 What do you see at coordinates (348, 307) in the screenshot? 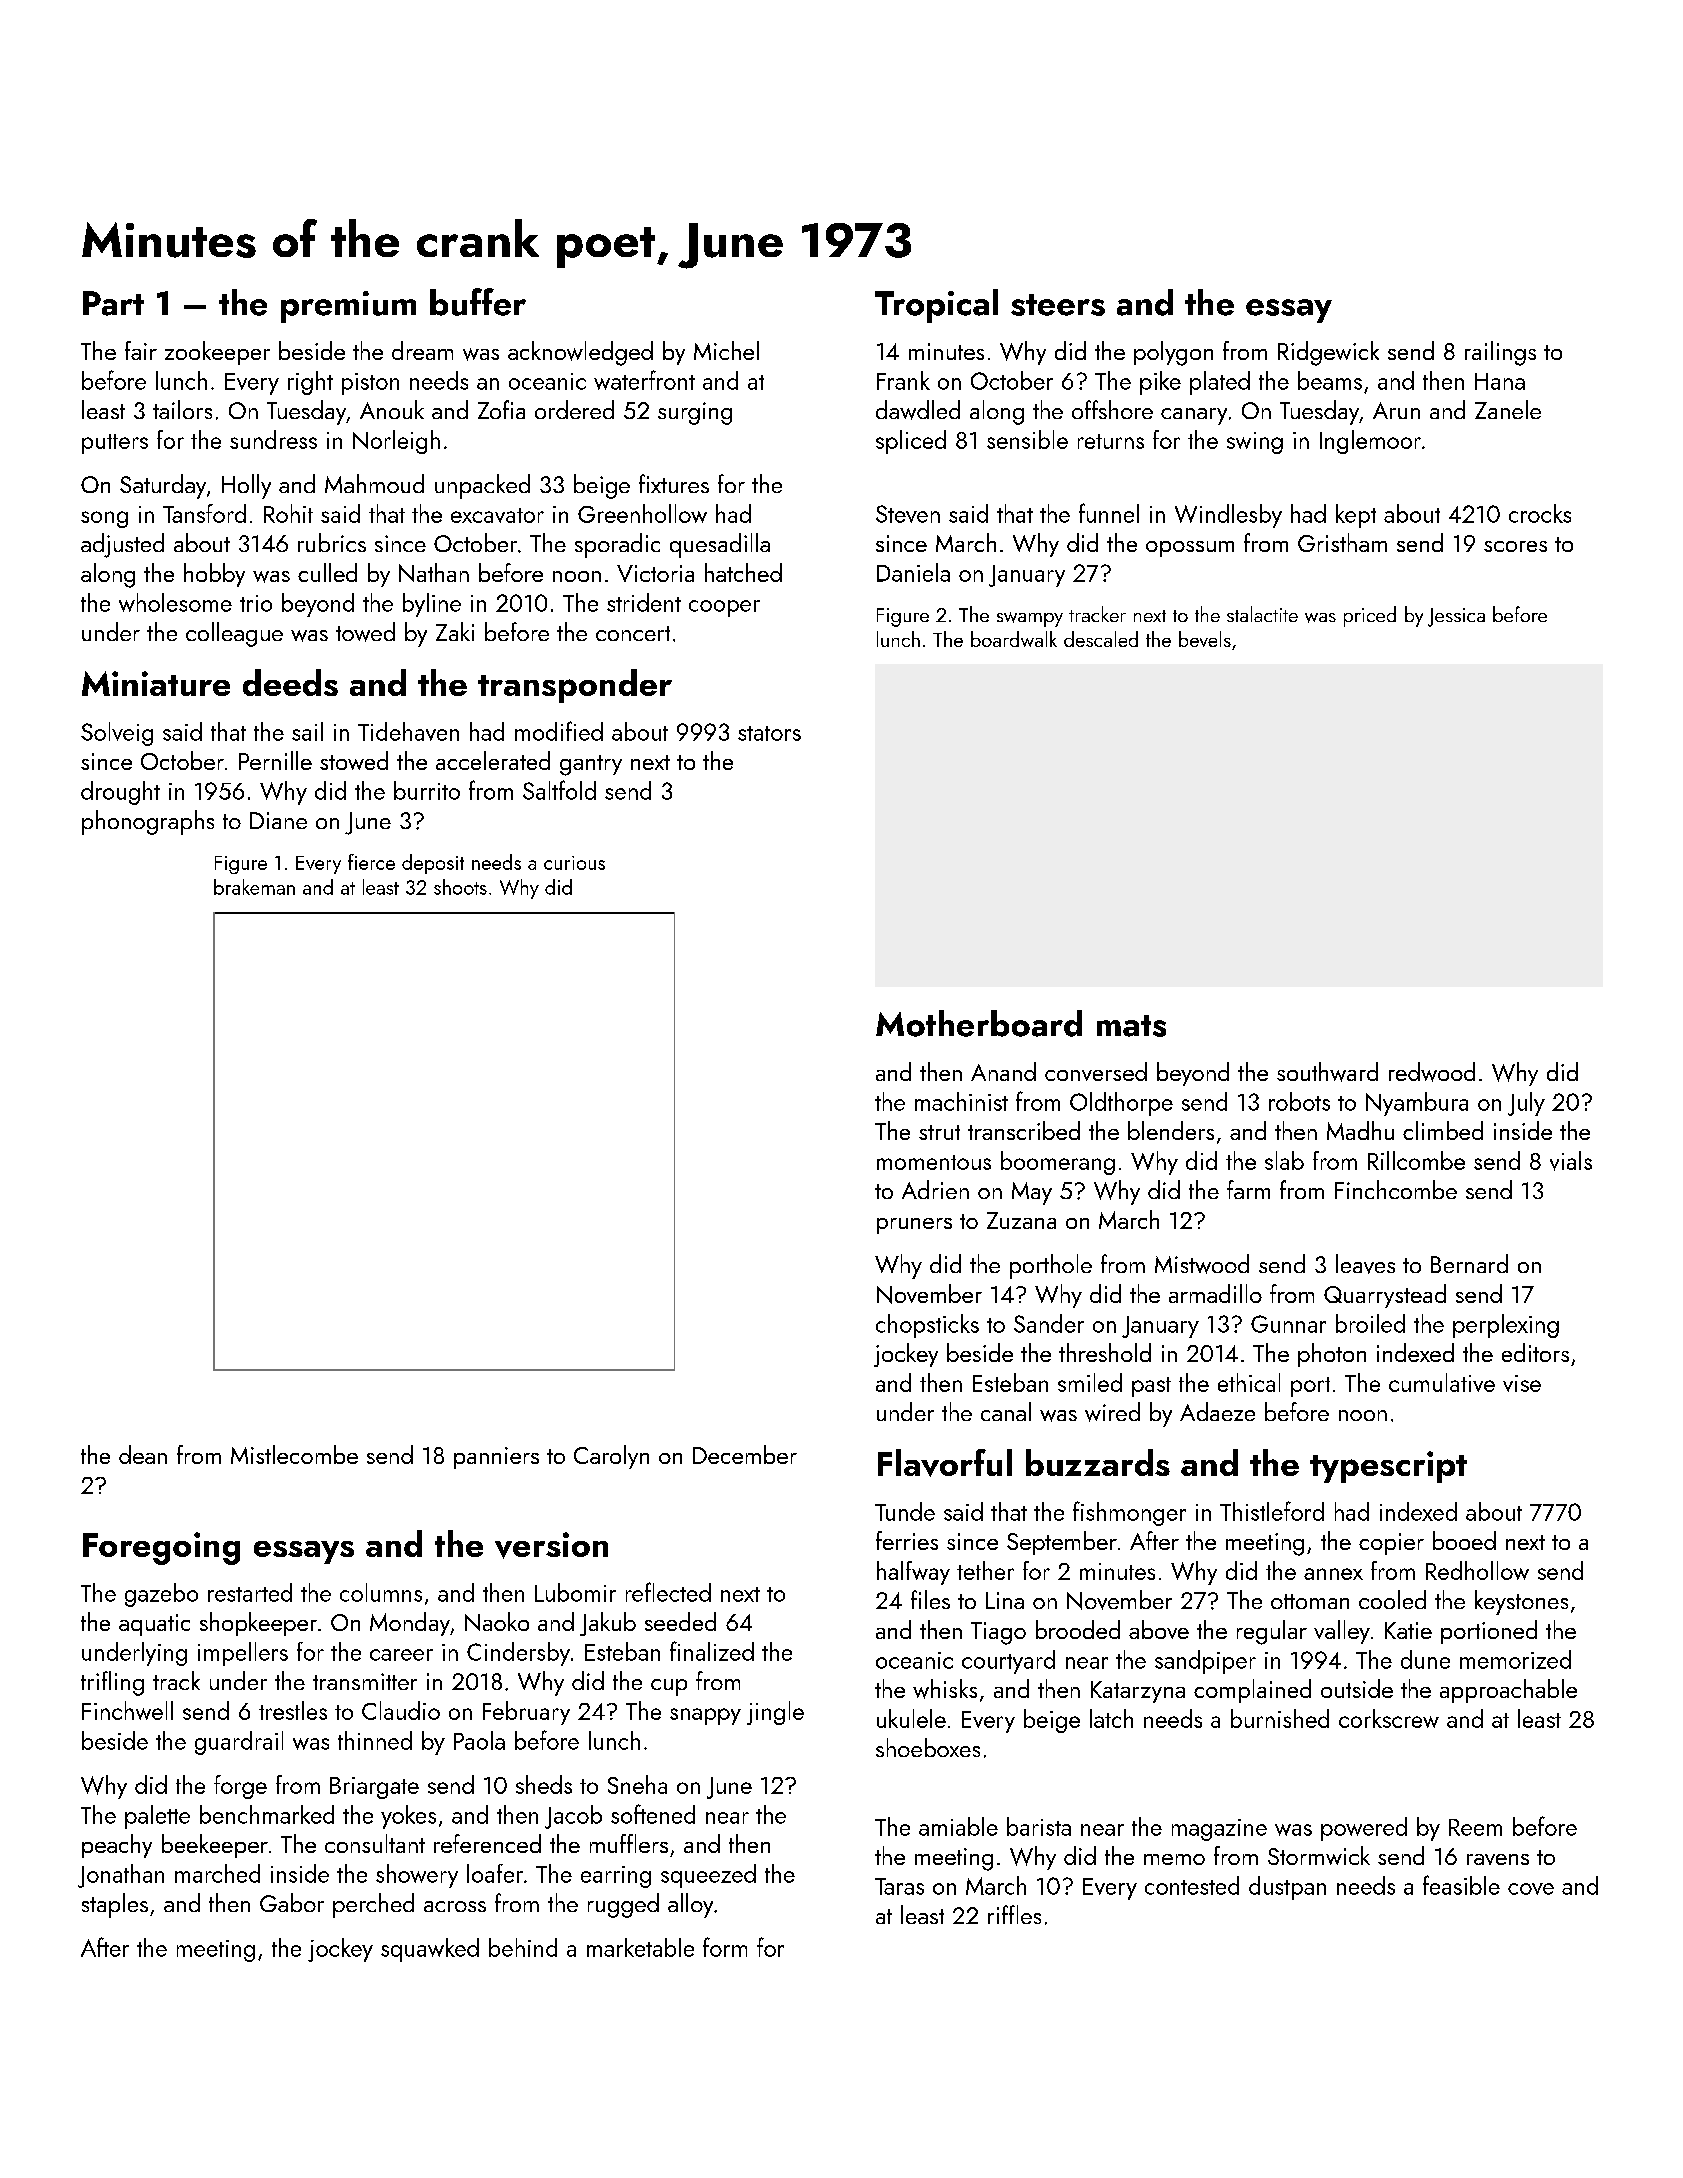
I see `premium` at bounding box center [348, 307].
